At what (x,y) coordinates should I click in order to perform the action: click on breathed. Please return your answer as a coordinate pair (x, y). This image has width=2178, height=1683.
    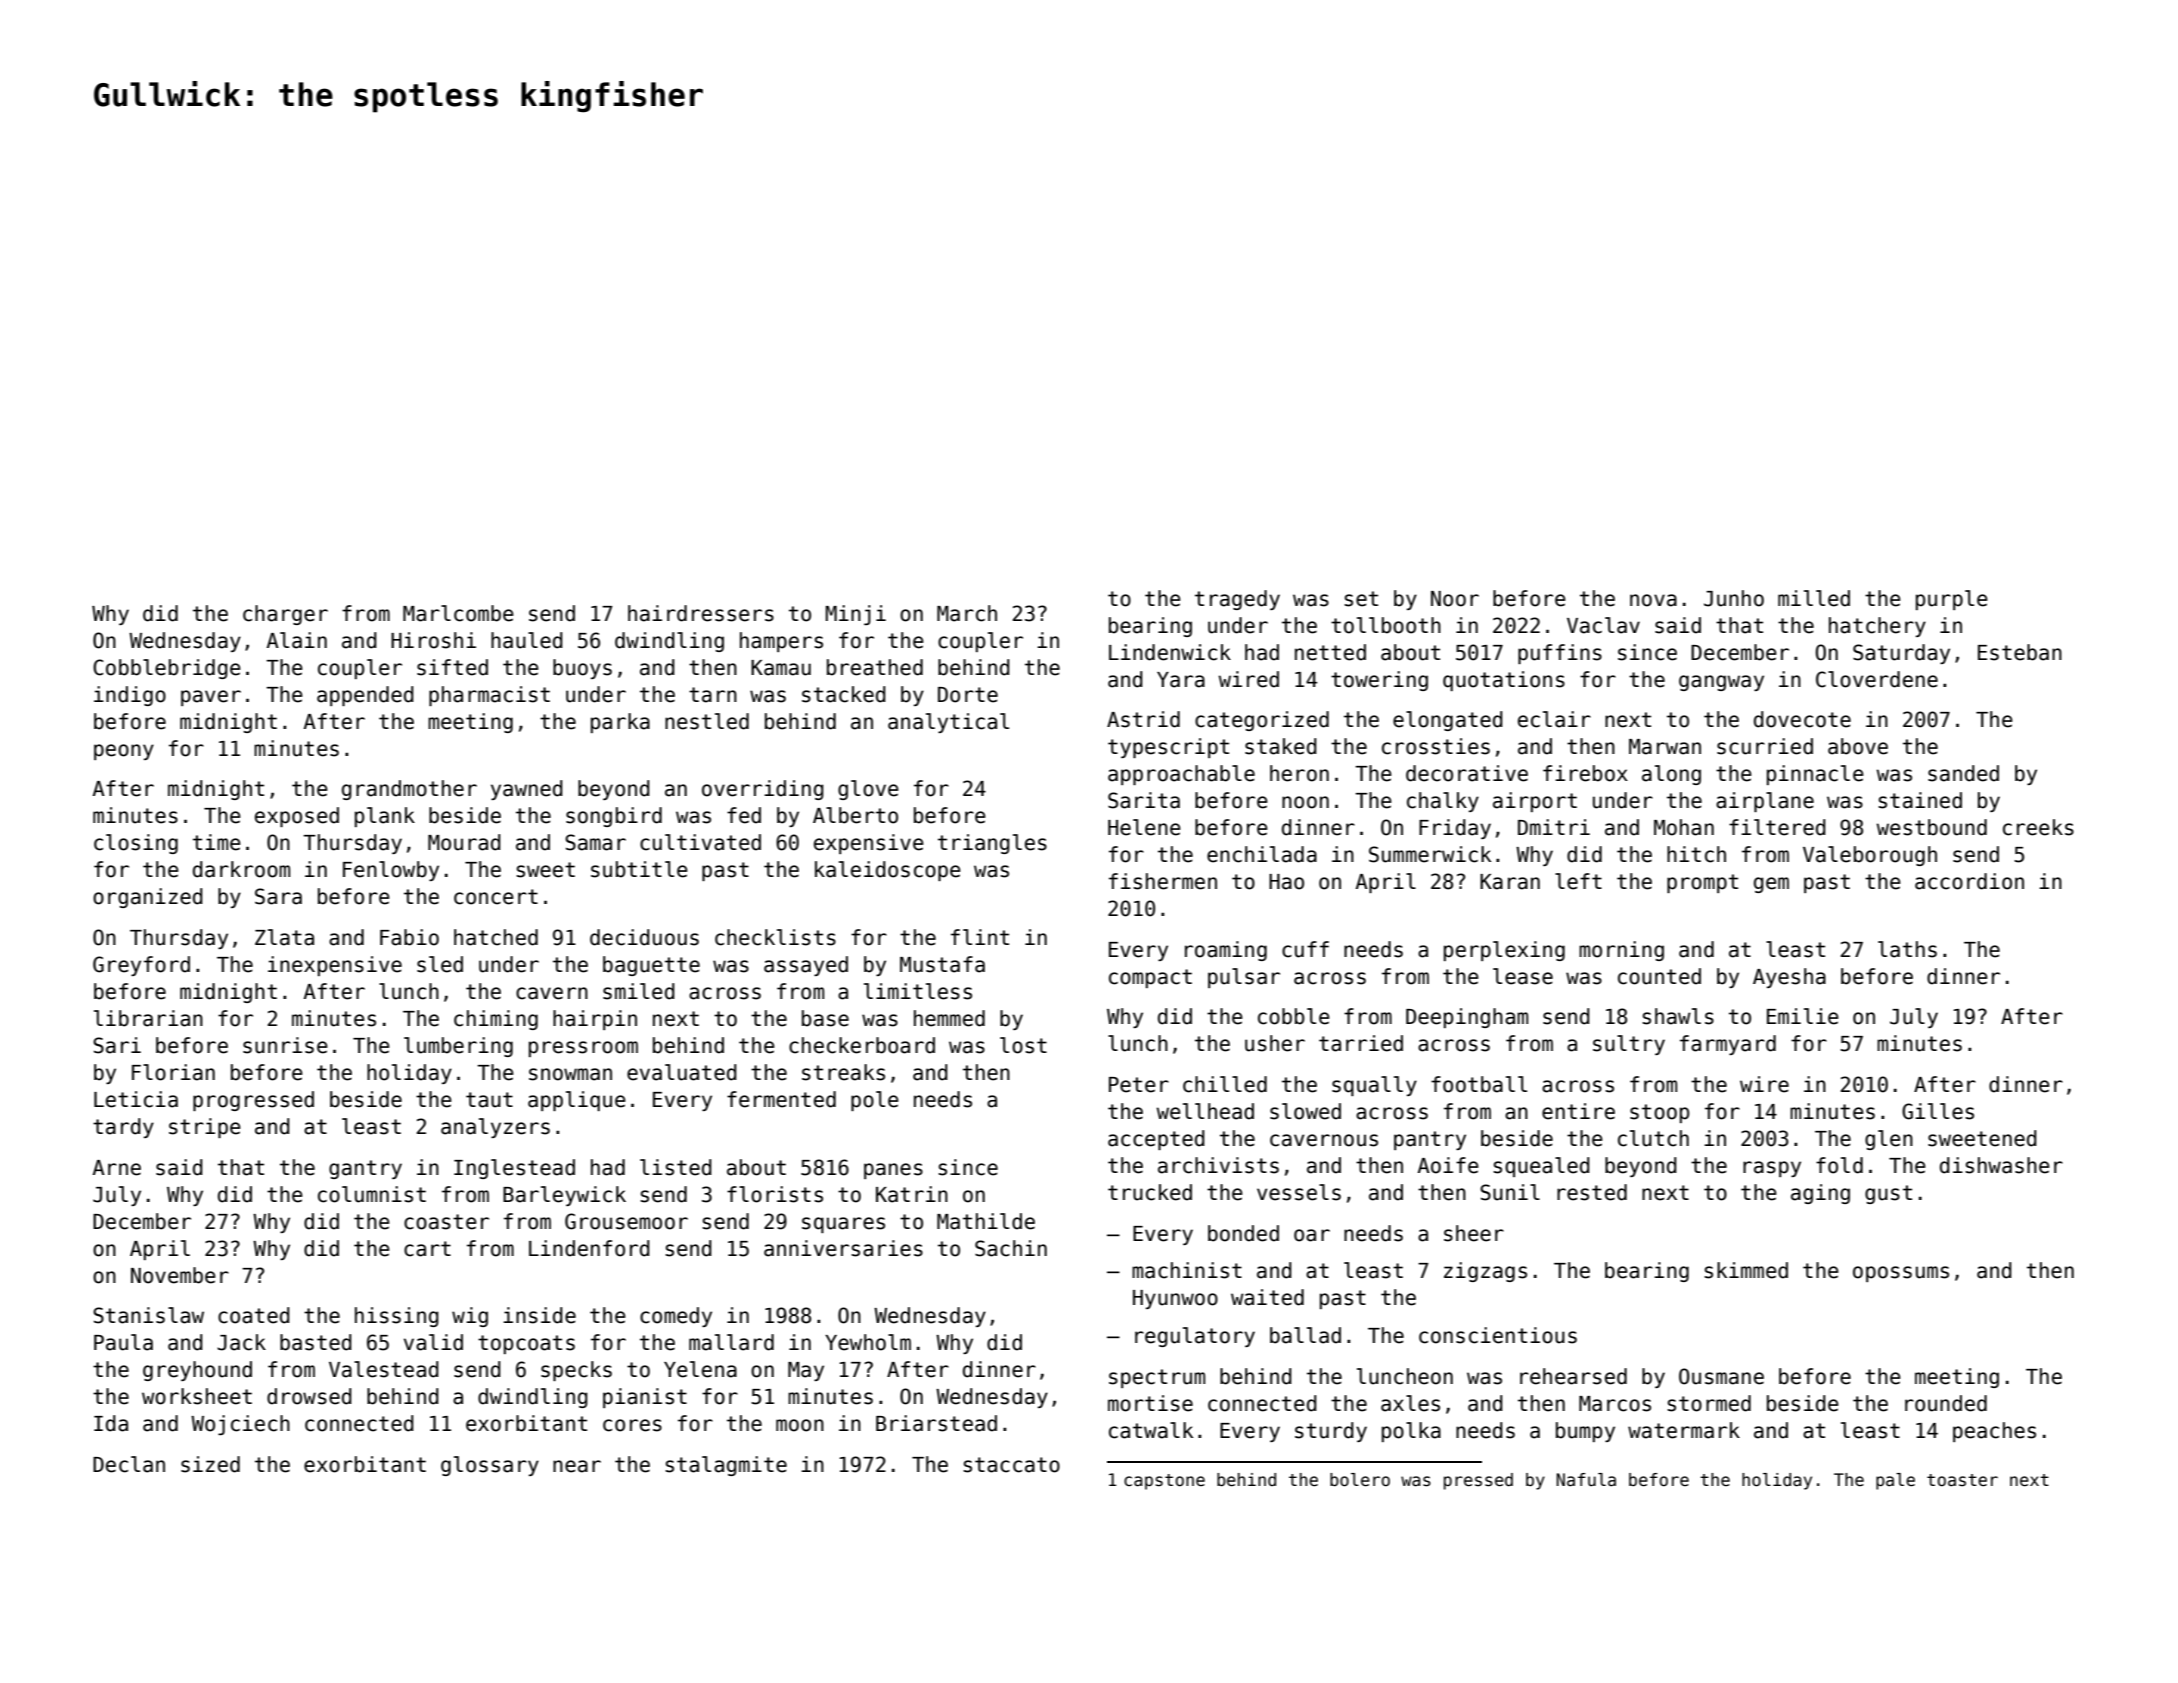
    Looking at the image, I should click on (875, 667).
